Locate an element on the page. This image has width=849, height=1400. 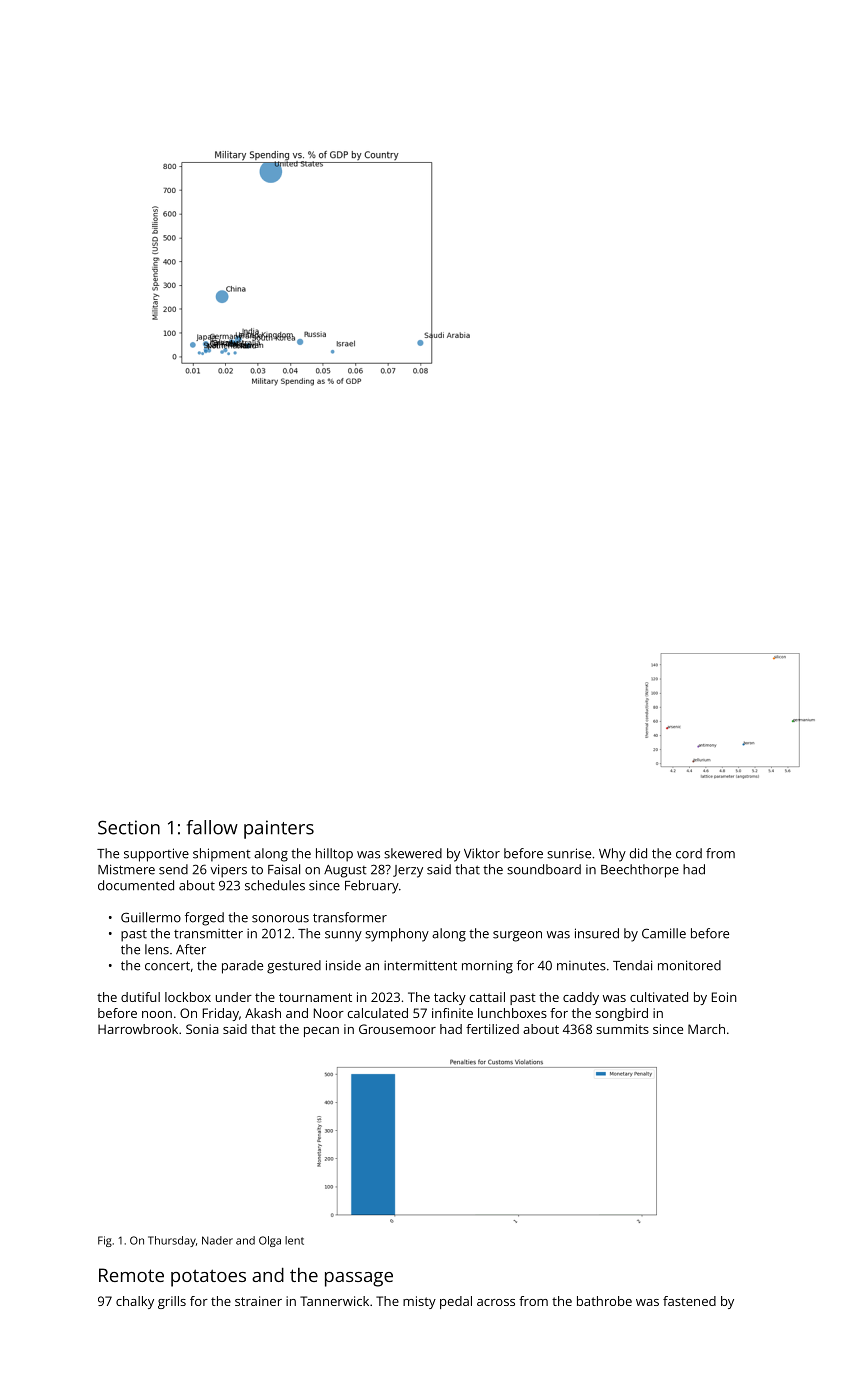
passage is located at coordinates (359, 1279).
